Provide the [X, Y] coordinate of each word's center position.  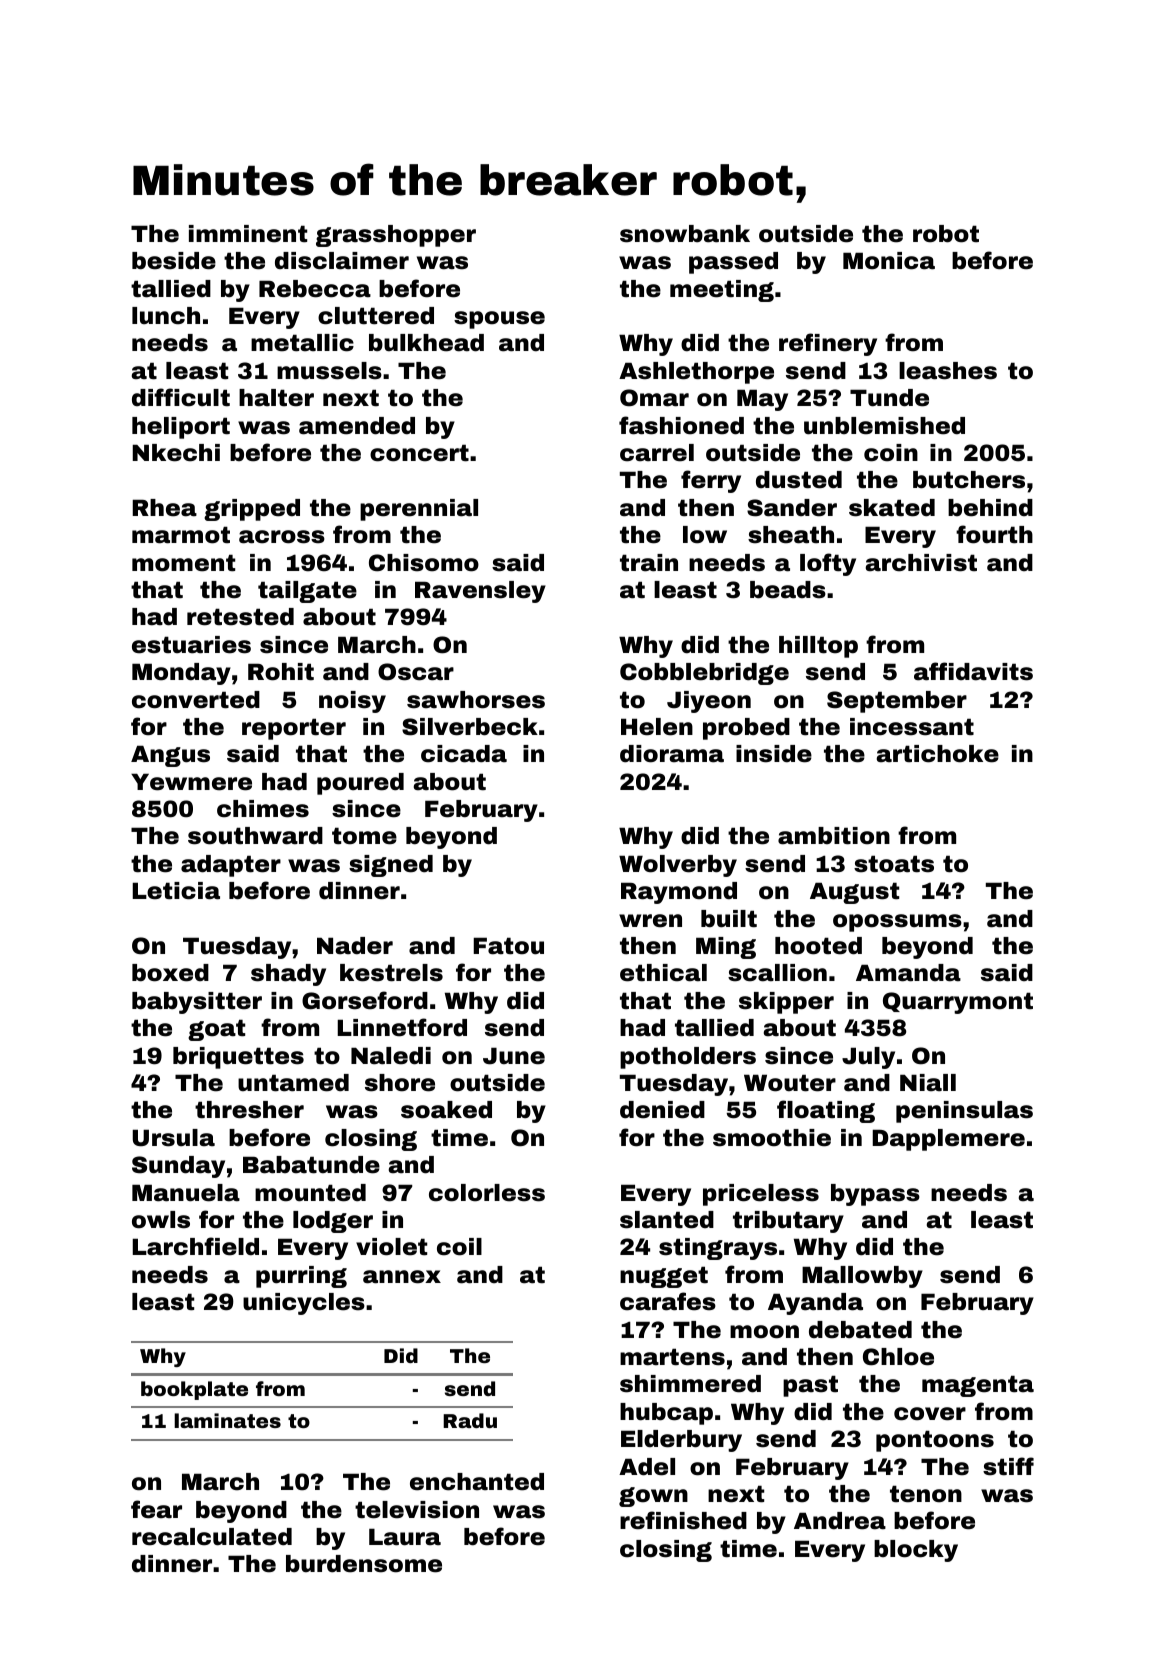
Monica [889, 261]
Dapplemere [948, 1140]
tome [364, 836]
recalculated [212, 1537]
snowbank [685, 234]
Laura [405, 1537]
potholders [688, 1058]
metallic [302, 343]
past [810, 1386]
